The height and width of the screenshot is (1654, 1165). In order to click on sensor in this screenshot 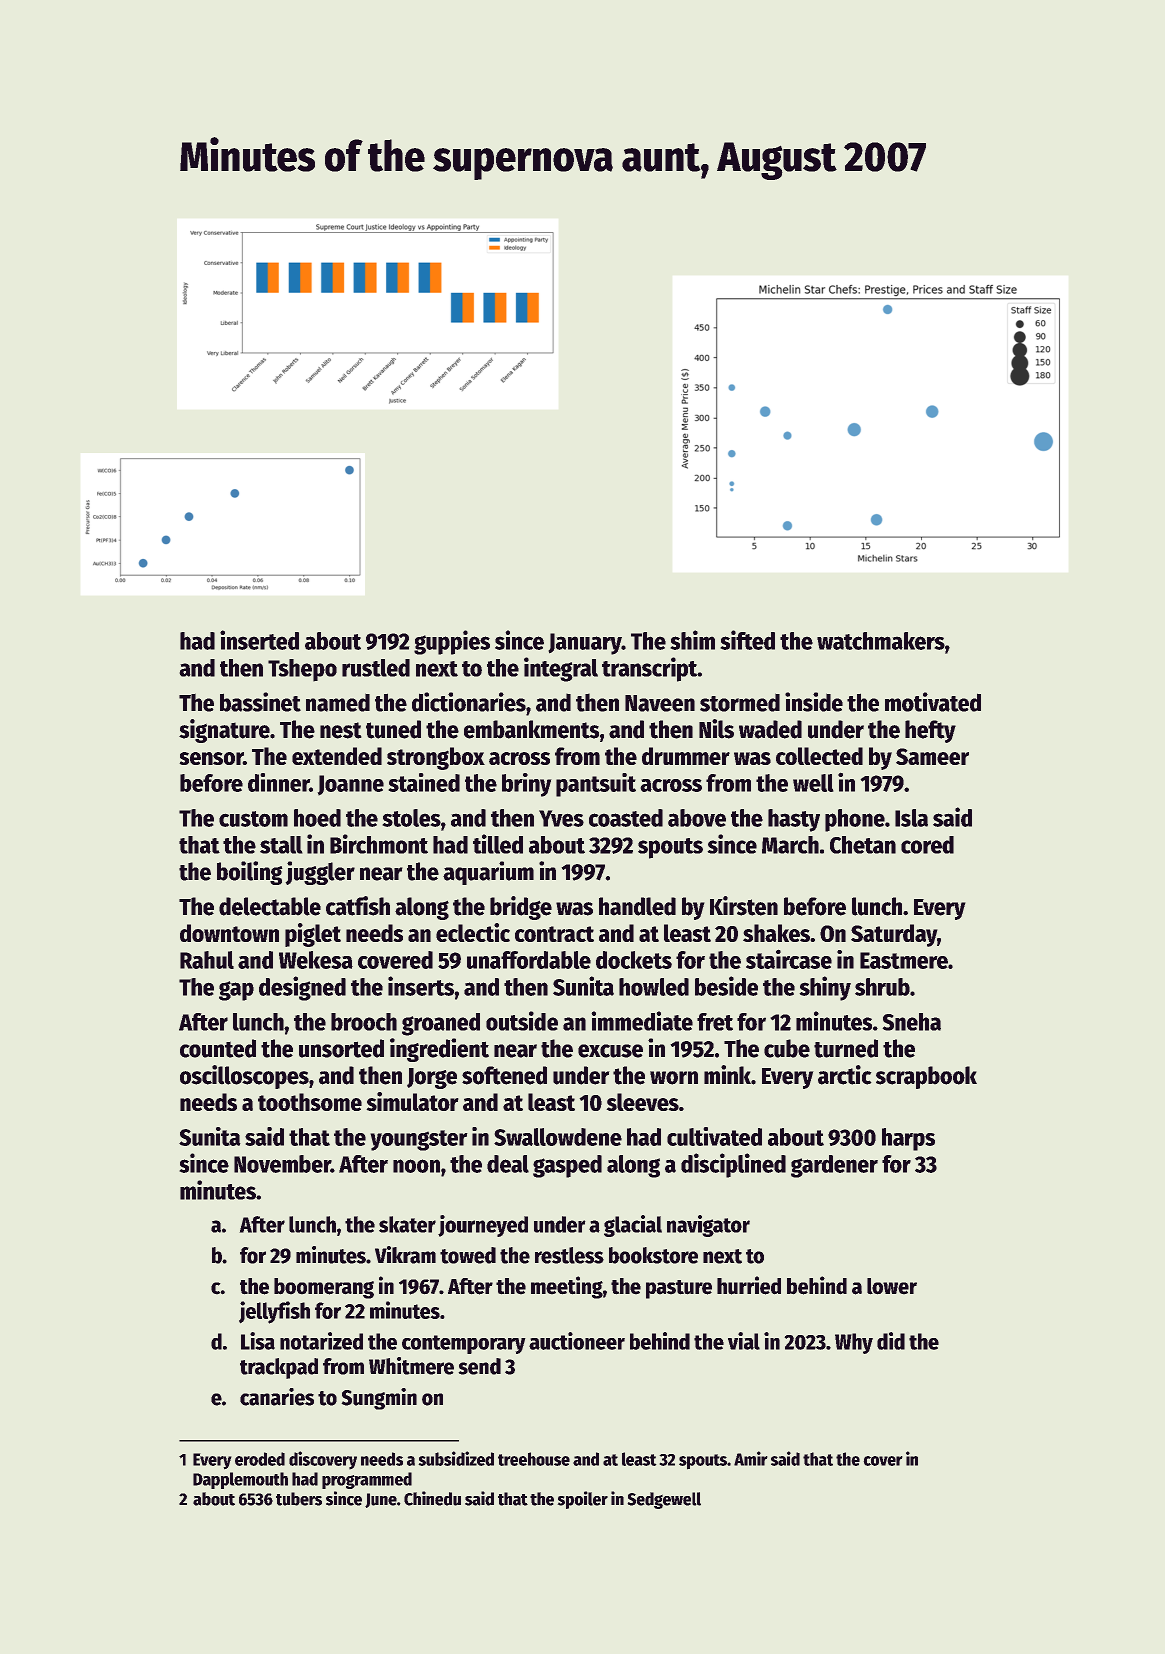, I will do `click(211, 758)`.
